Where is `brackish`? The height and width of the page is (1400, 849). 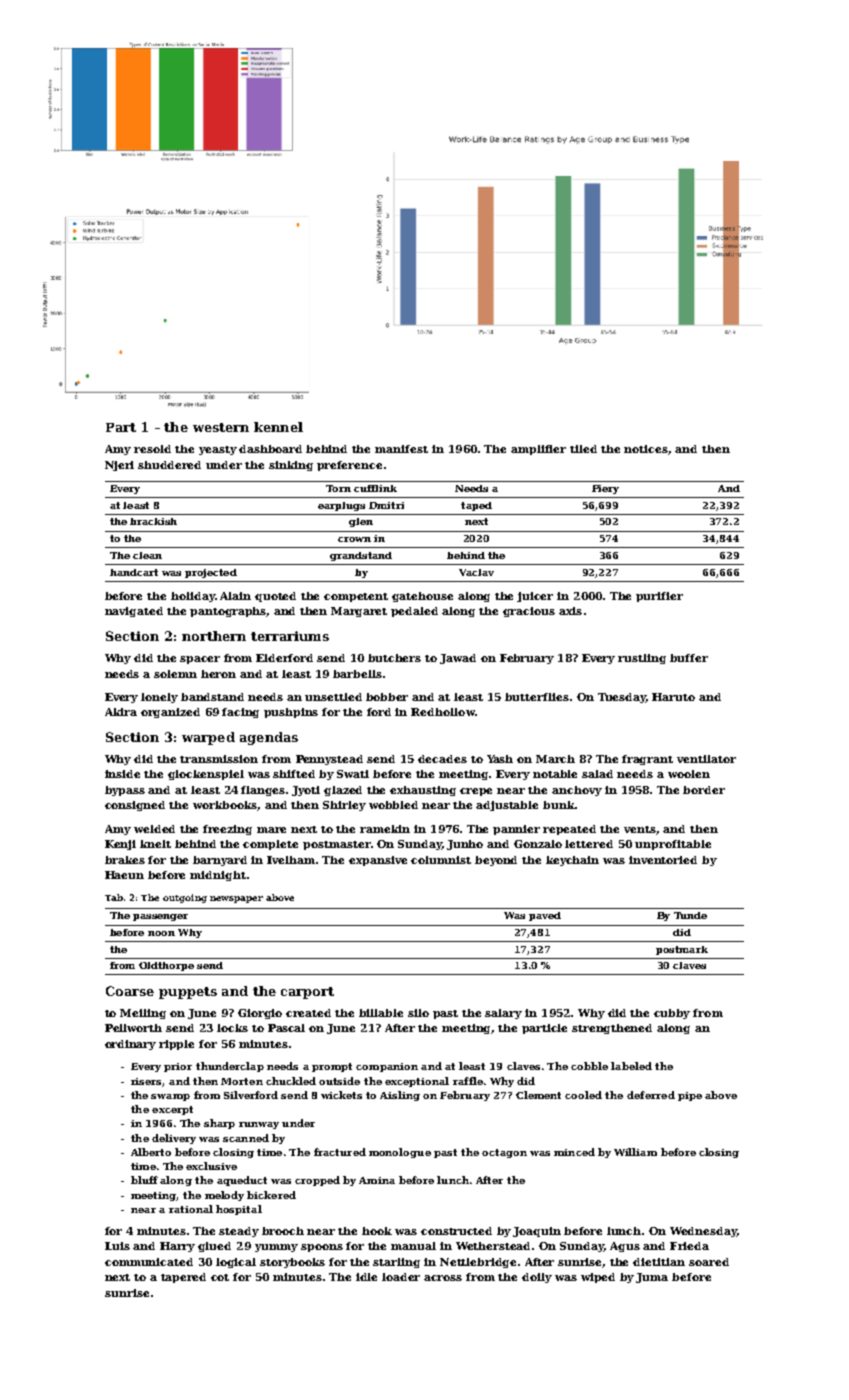
brackish is located at coordinates (153, 521).
